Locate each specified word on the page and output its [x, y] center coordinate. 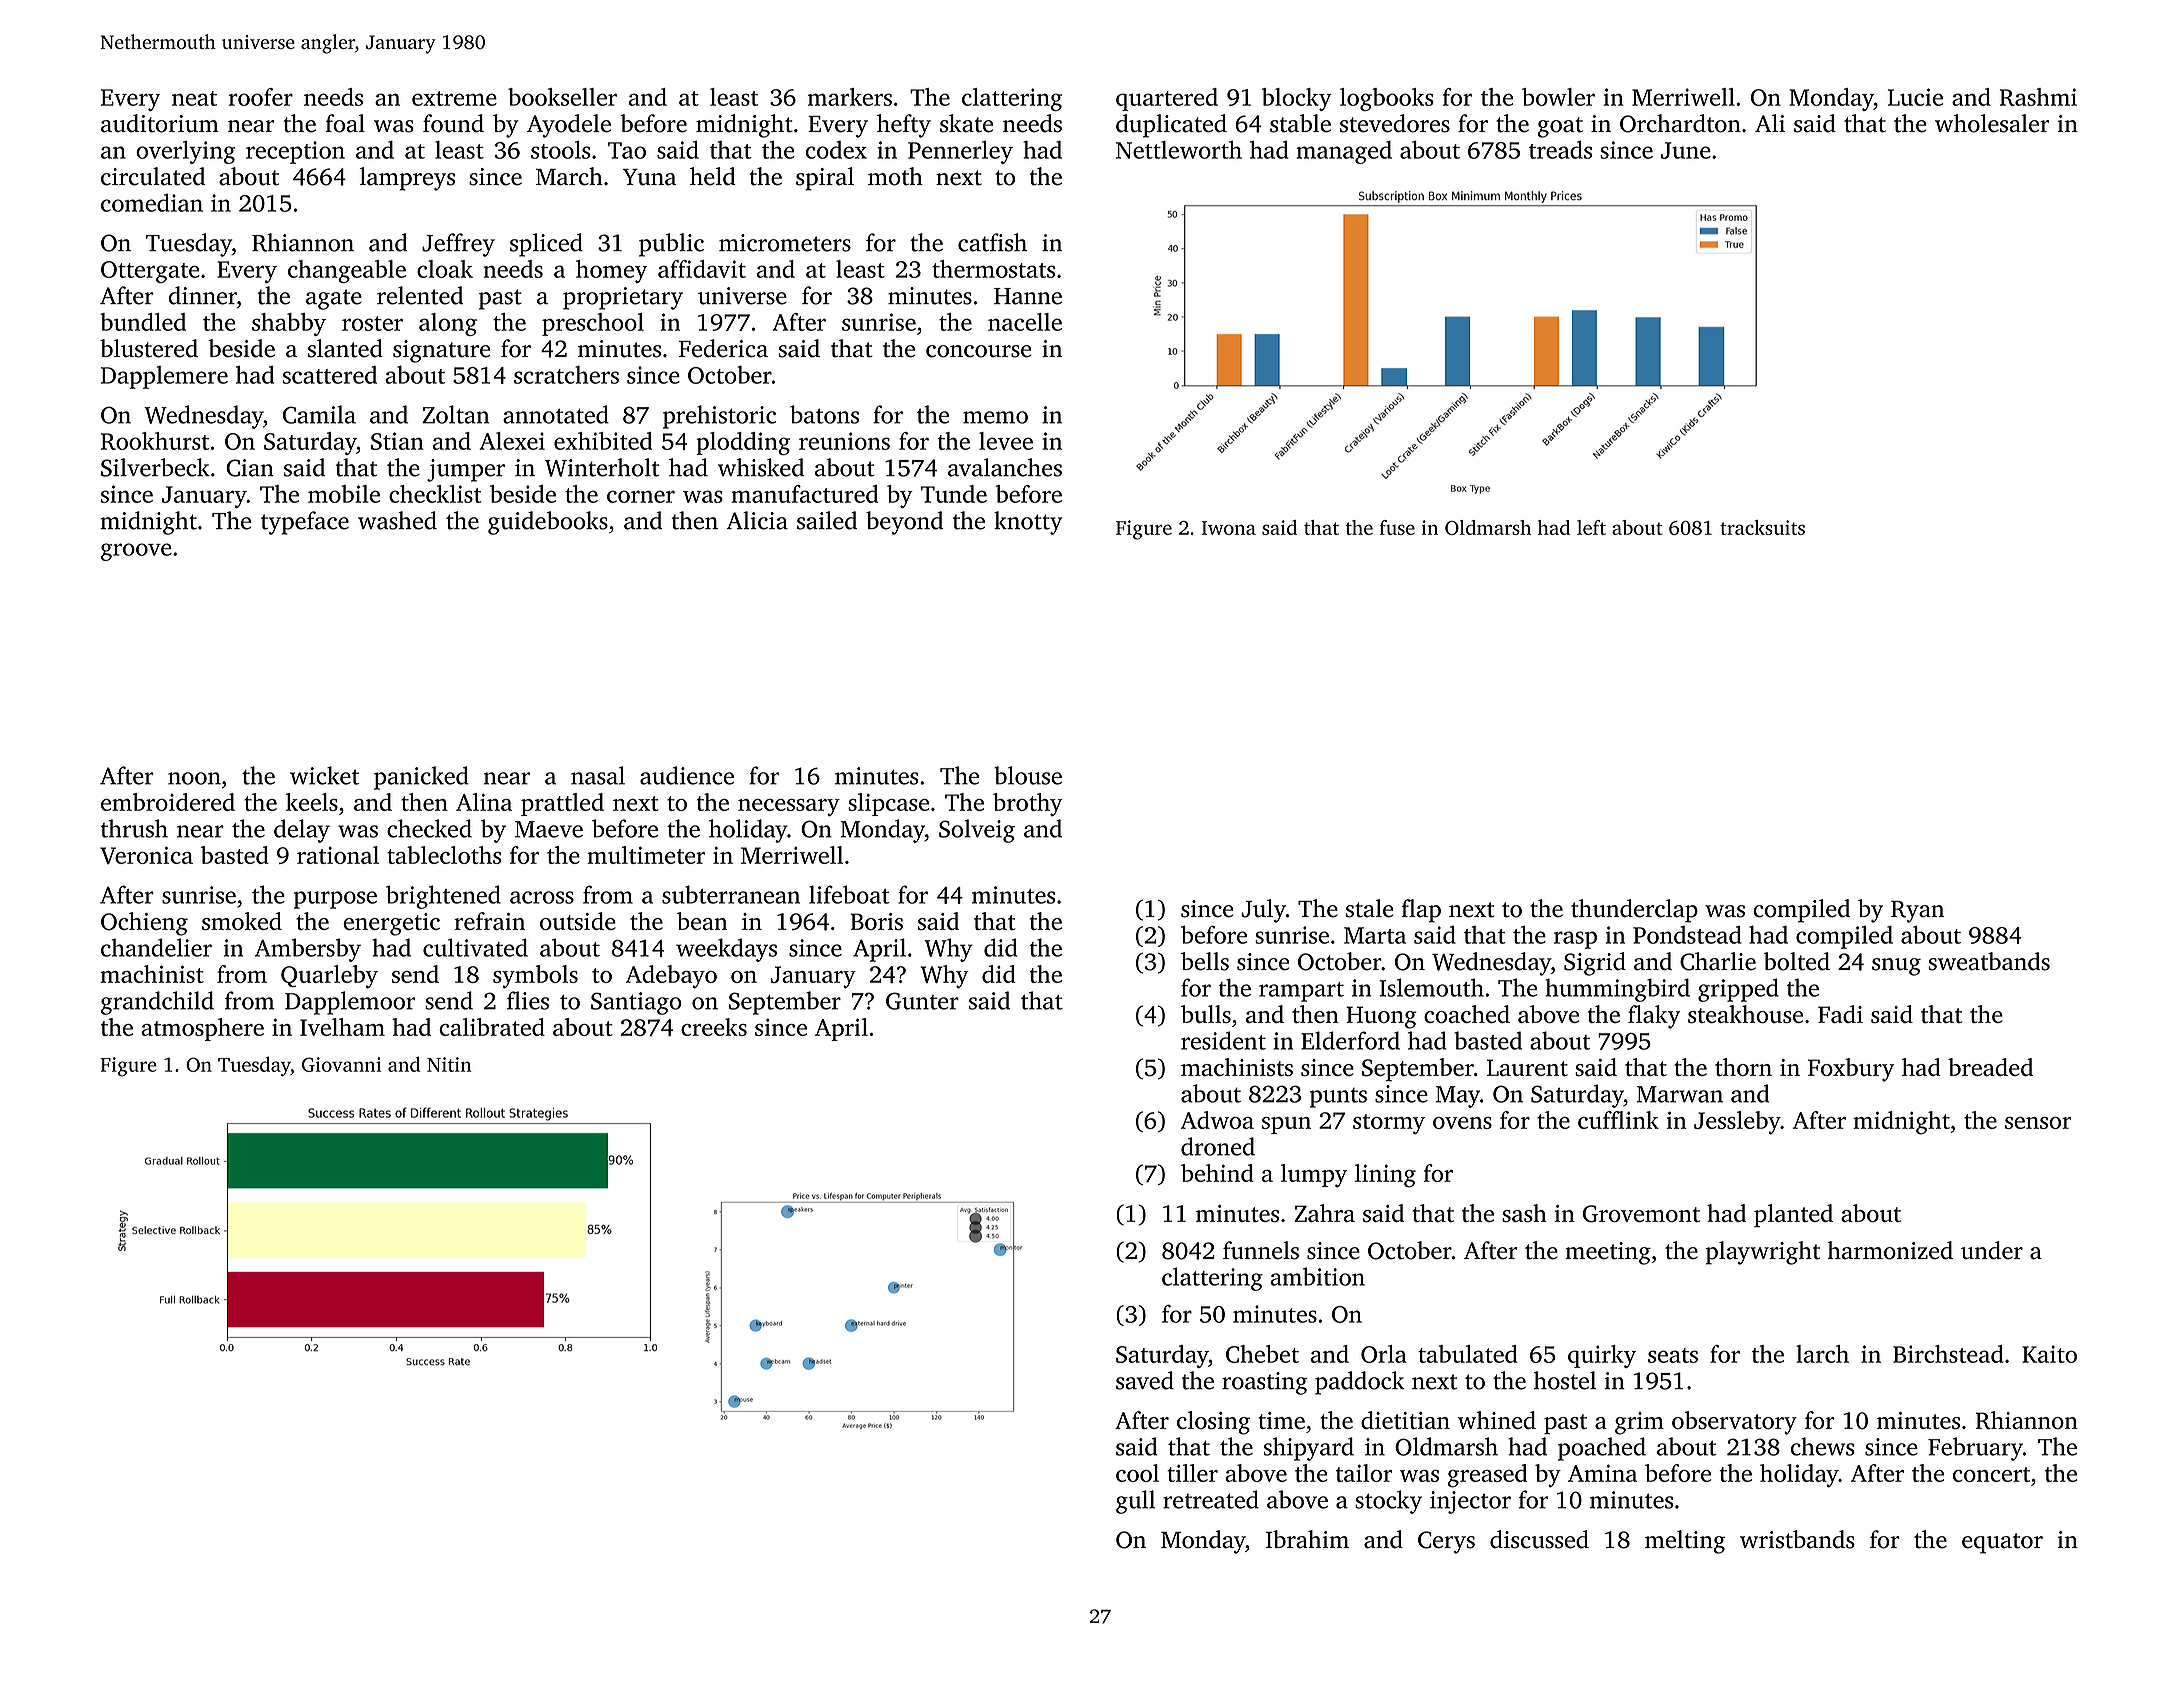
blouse [1028, 775]
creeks [714, 1027]
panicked [421, 778]
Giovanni [341, 1064]
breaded [1990, 1067]
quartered [1167, 99]
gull [1135, 1502]
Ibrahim [1307, 1539]
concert [1991, 1474]
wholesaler [1992, 123]
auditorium [160, 123]
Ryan [1917, 912]
